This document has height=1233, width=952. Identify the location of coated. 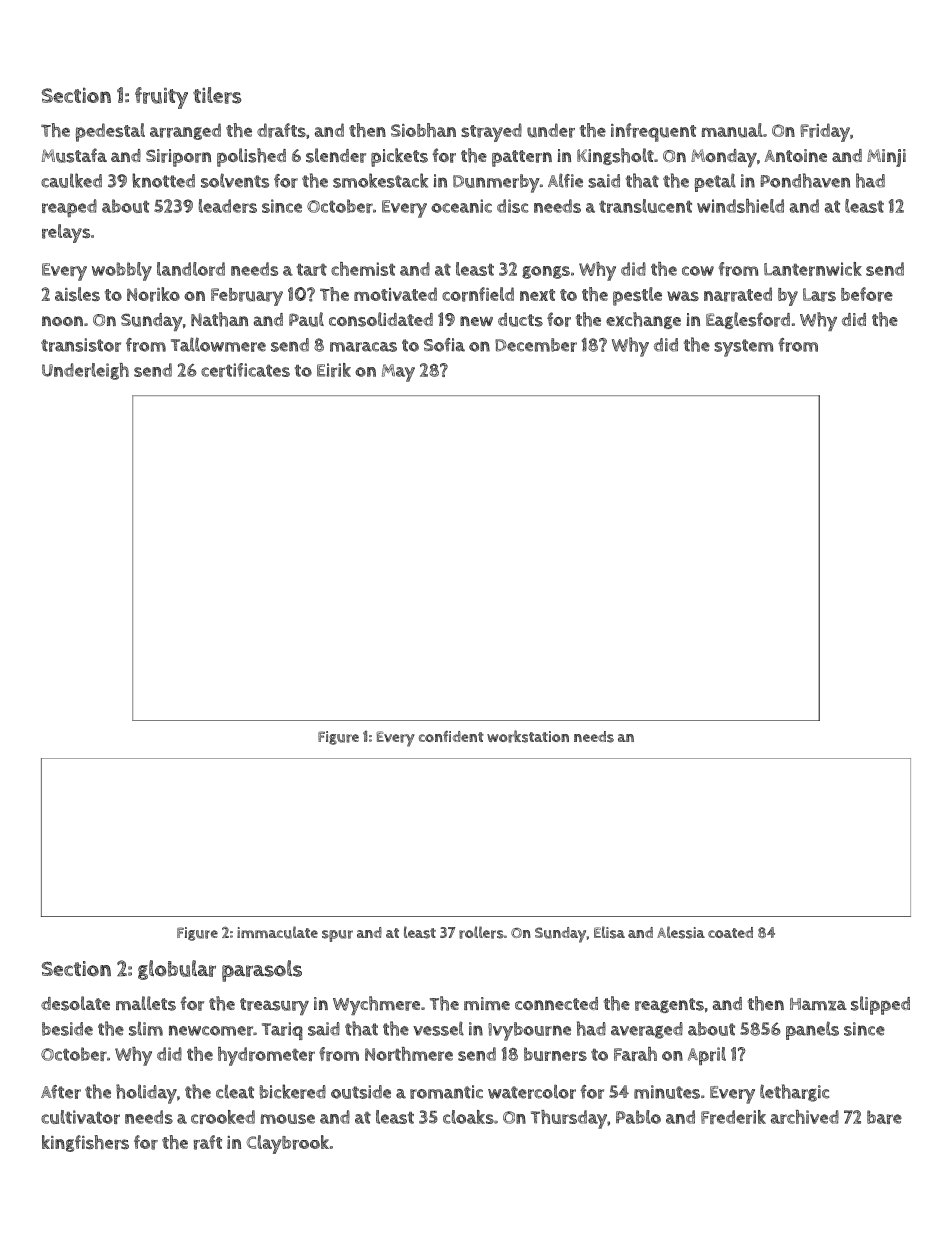
(730, 932).
